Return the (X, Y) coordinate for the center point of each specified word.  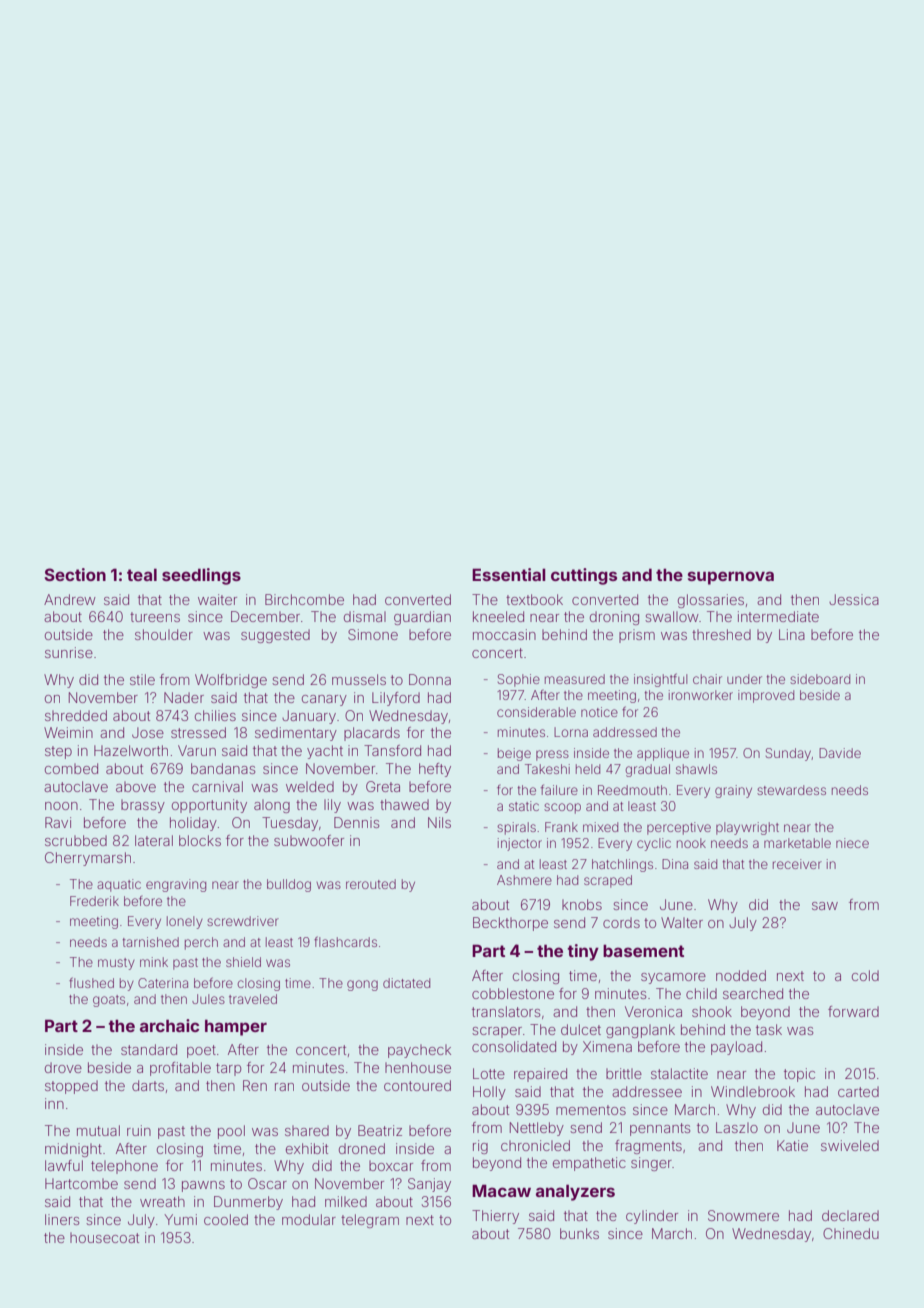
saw (825, 906)
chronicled (535, 1145)
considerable (536, 712)
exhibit (307, 1148)
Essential (509, 574)
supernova (731, 578)
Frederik (94, 901)
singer (651, 1164)
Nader (184, 697)
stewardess (791, 790)
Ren (255, 1085)
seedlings (201, 576)
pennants (660, 1129)
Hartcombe (81, 1183)
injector (520, 844)
